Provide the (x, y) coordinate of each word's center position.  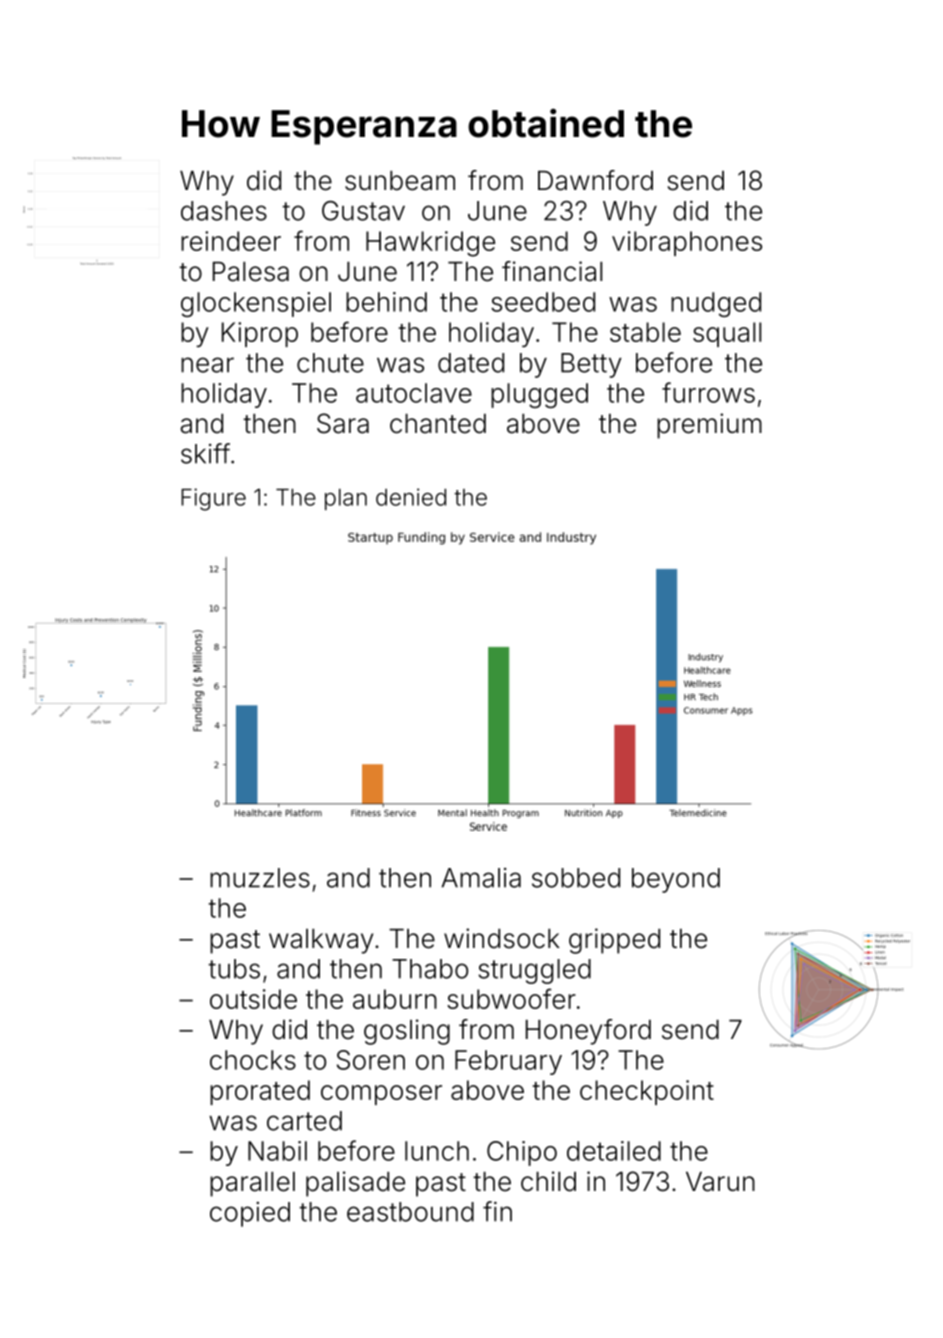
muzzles (260, 878)
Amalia (481, 878)
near (207, 365)
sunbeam (400, 181)
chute (330, 363)
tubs (234, 969)
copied (250, 1214)
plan (346, 499)
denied (411, 497)
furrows (708, 392)
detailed (614, 1151)
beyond (676, 880)
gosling (407, 1032)
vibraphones (687, 243)
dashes (224, 211)
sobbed (576, 878)
